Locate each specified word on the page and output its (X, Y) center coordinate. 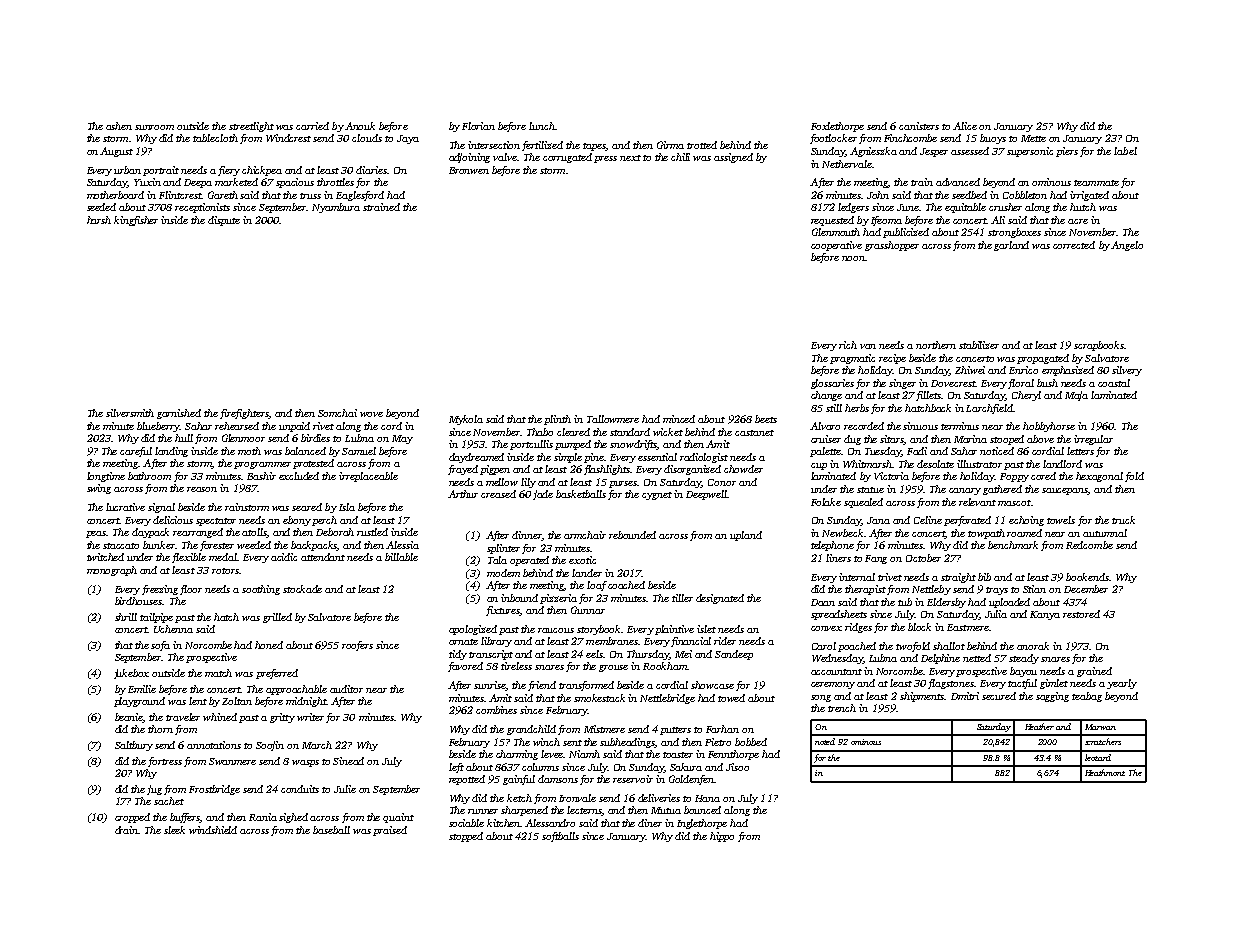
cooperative (836, 246)
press (605, 159)
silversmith (130, 413)
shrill (126, 617)
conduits (300, 789)
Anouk (360, 126)
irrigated (1089, 196)
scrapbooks (1099, 346)
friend (542, 686)
